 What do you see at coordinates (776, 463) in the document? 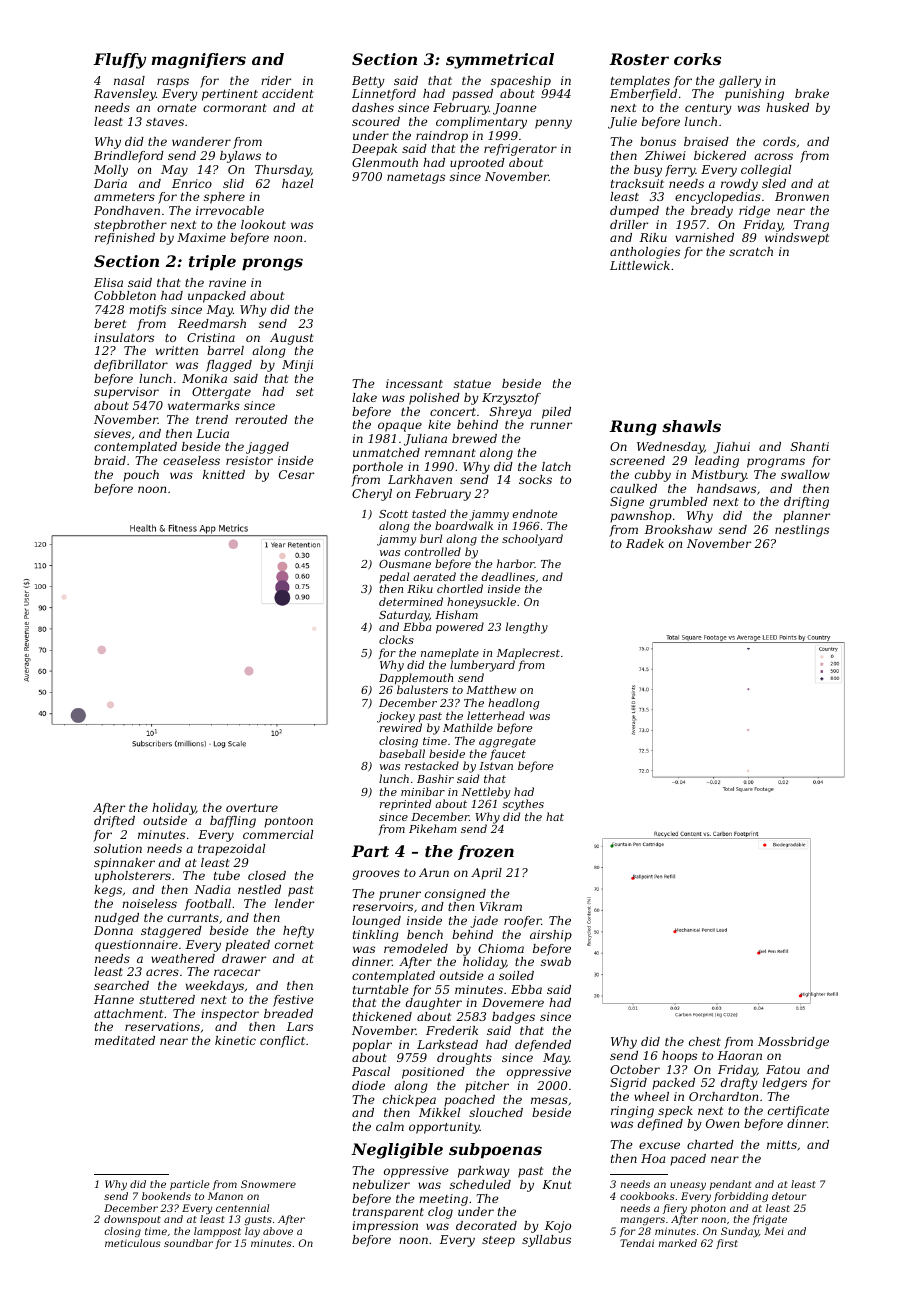
I see `programs` at bounding box center [776, 463].
